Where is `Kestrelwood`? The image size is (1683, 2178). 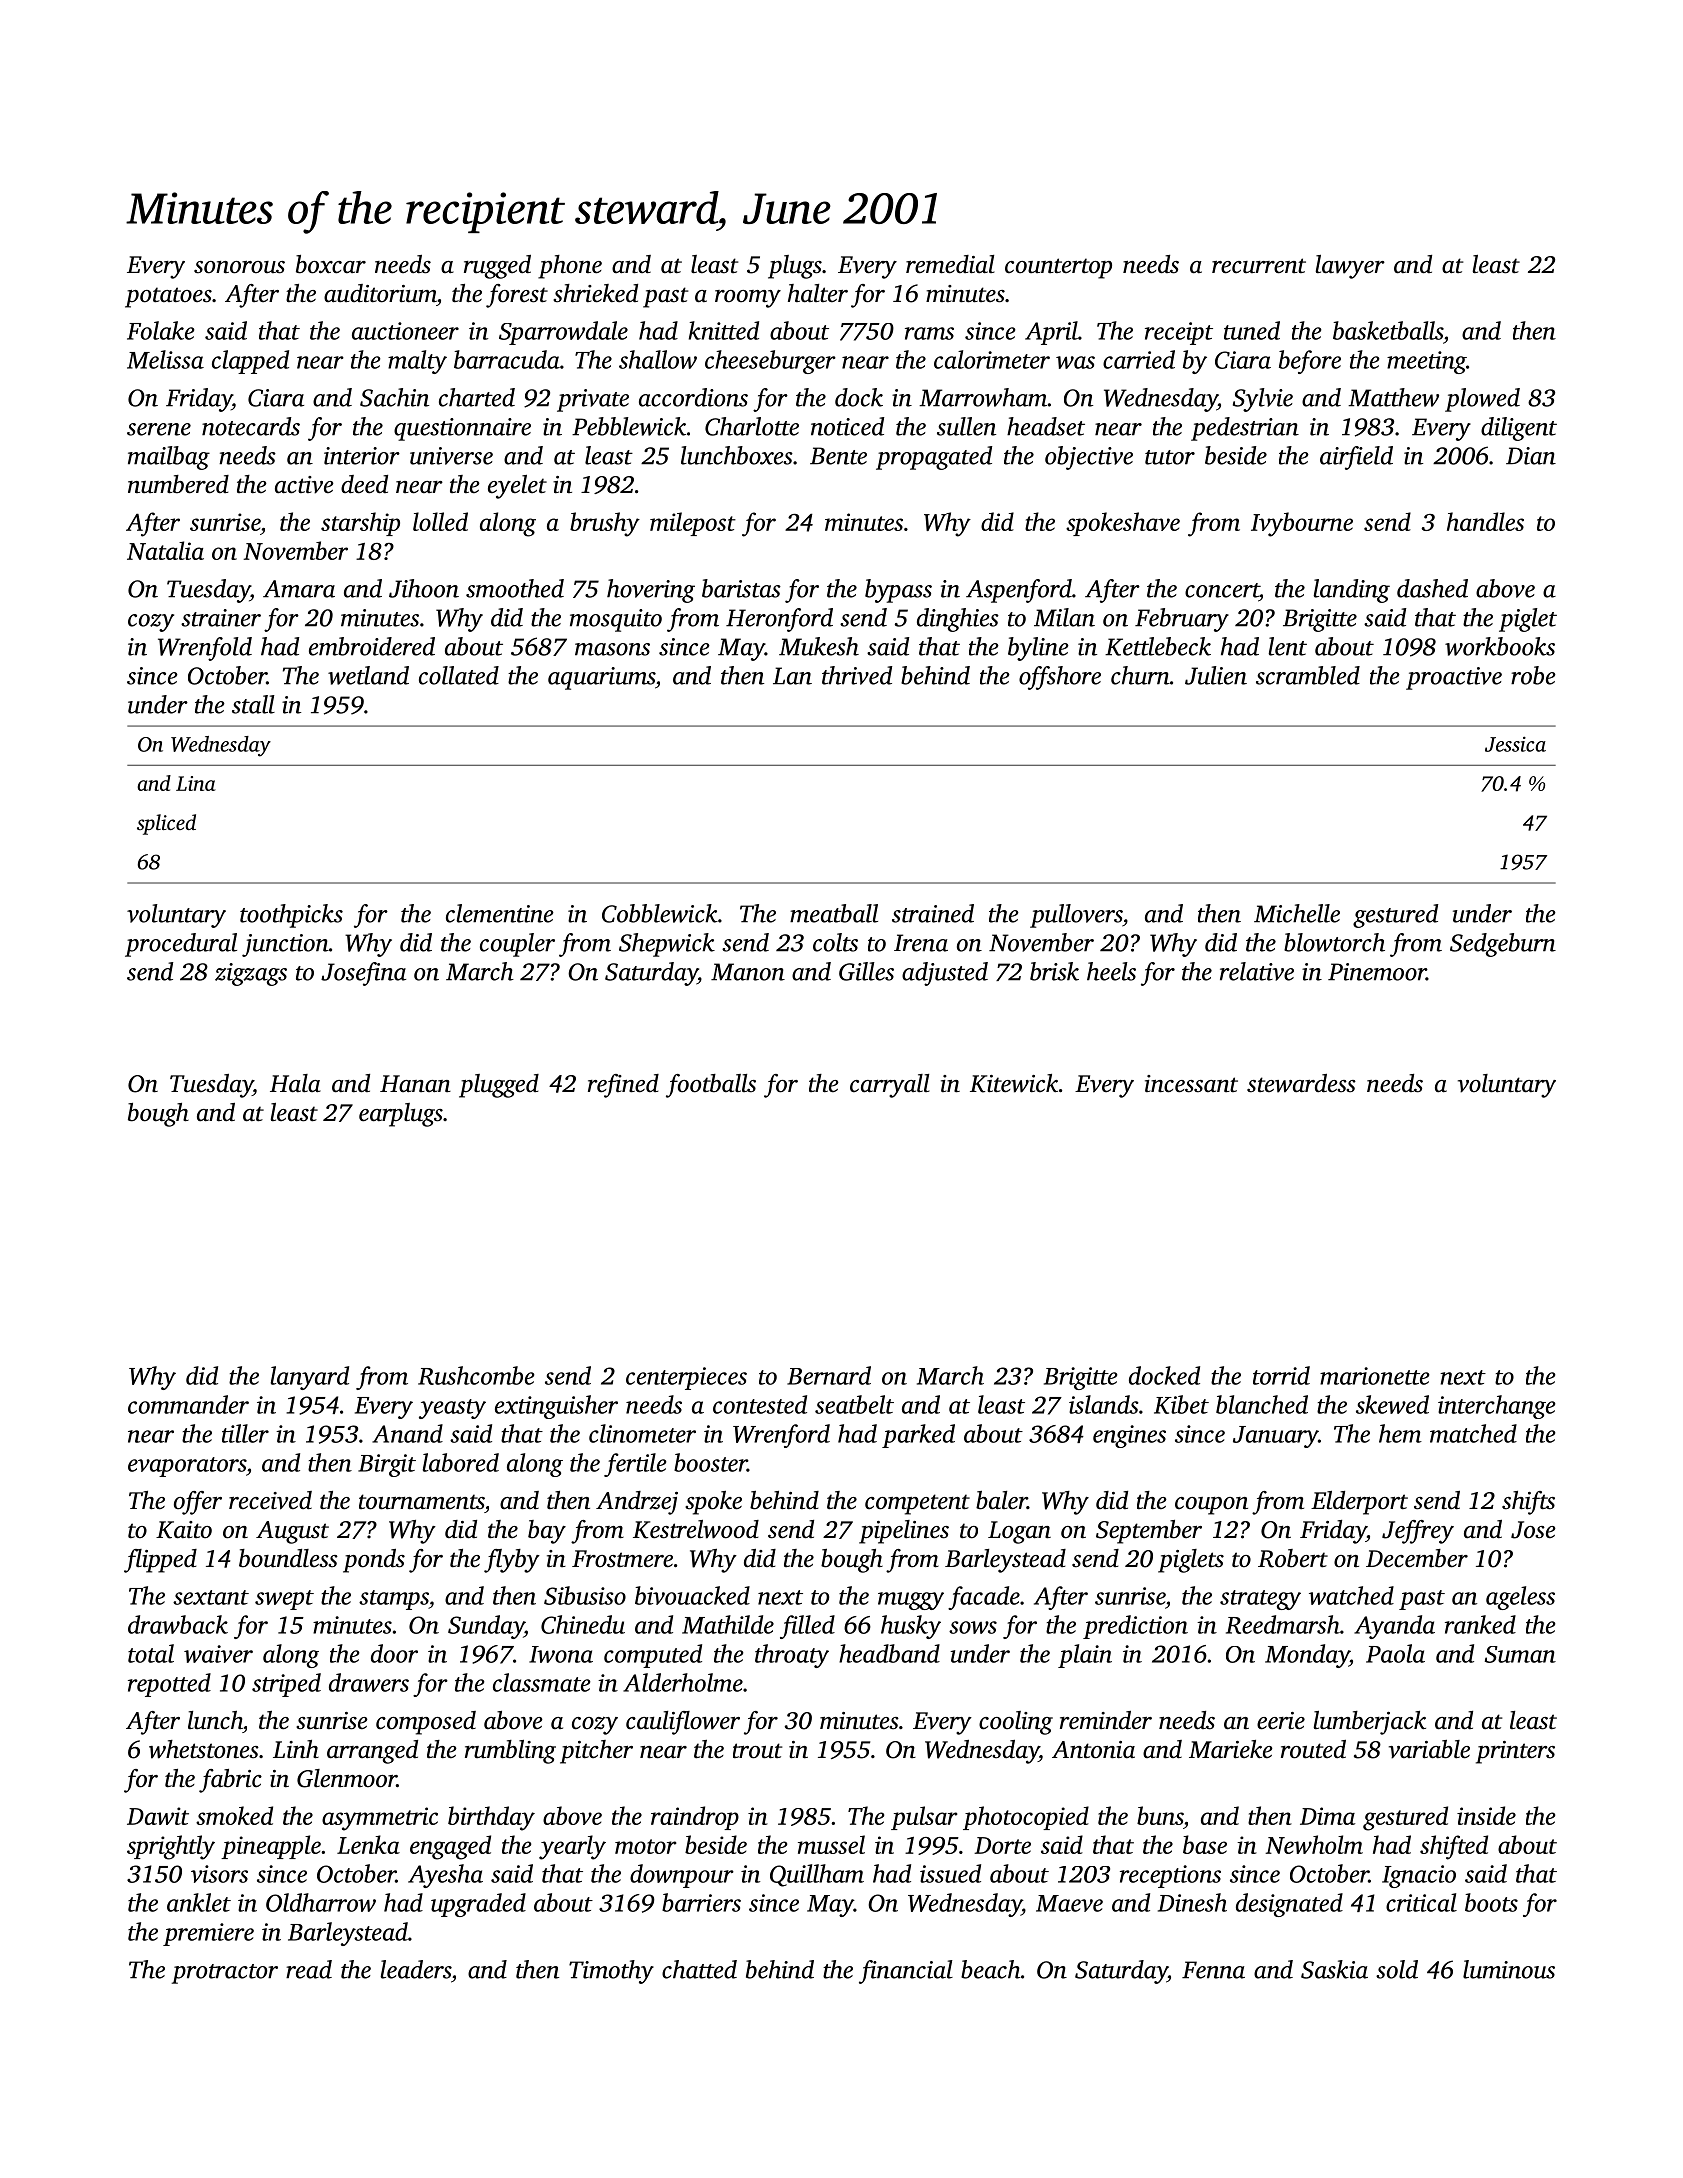
Kestrelwood is located at coordinates (696, 1529).
